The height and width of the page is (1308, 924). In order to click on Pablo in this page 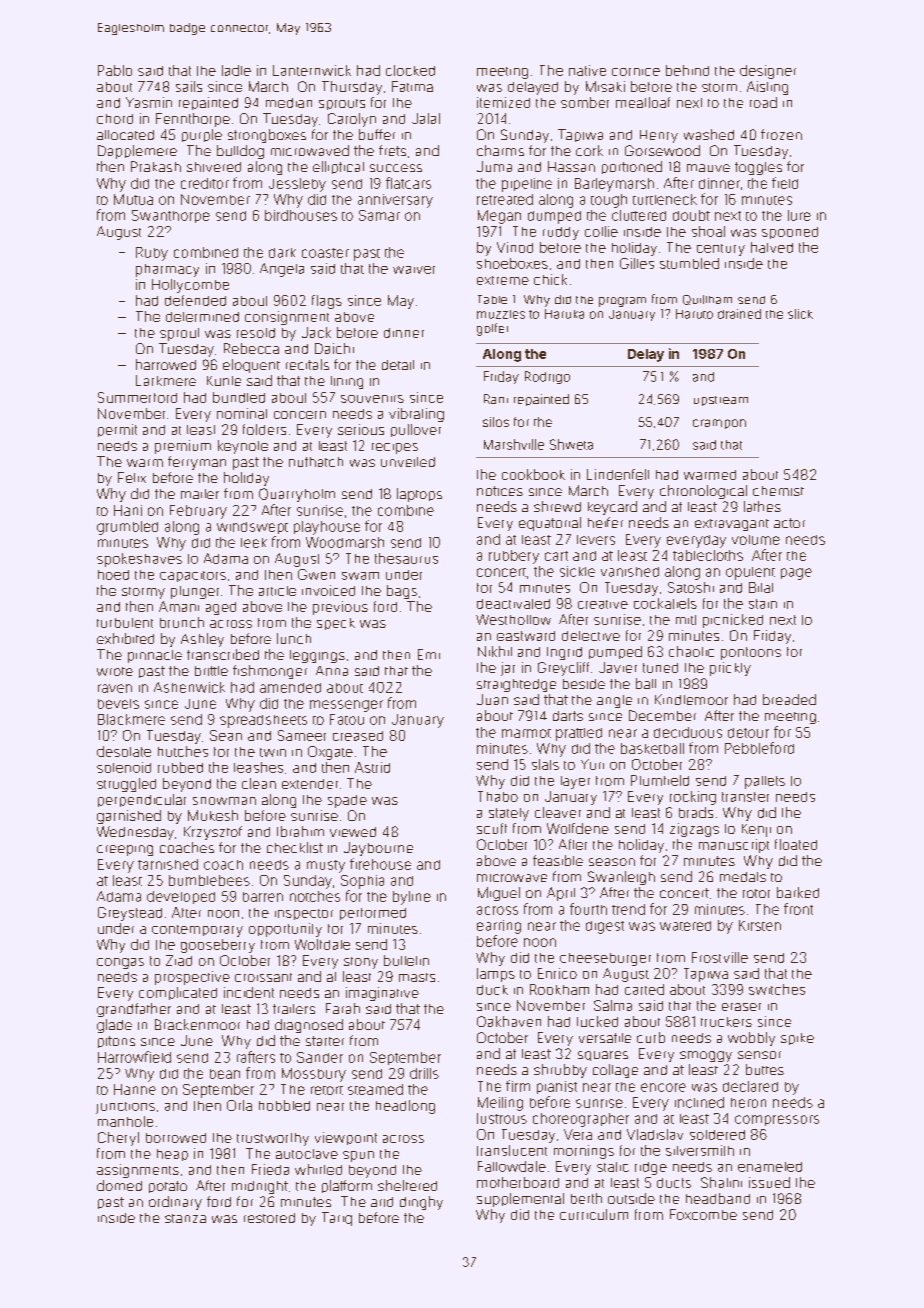, I will do `click(115, 70)`.
